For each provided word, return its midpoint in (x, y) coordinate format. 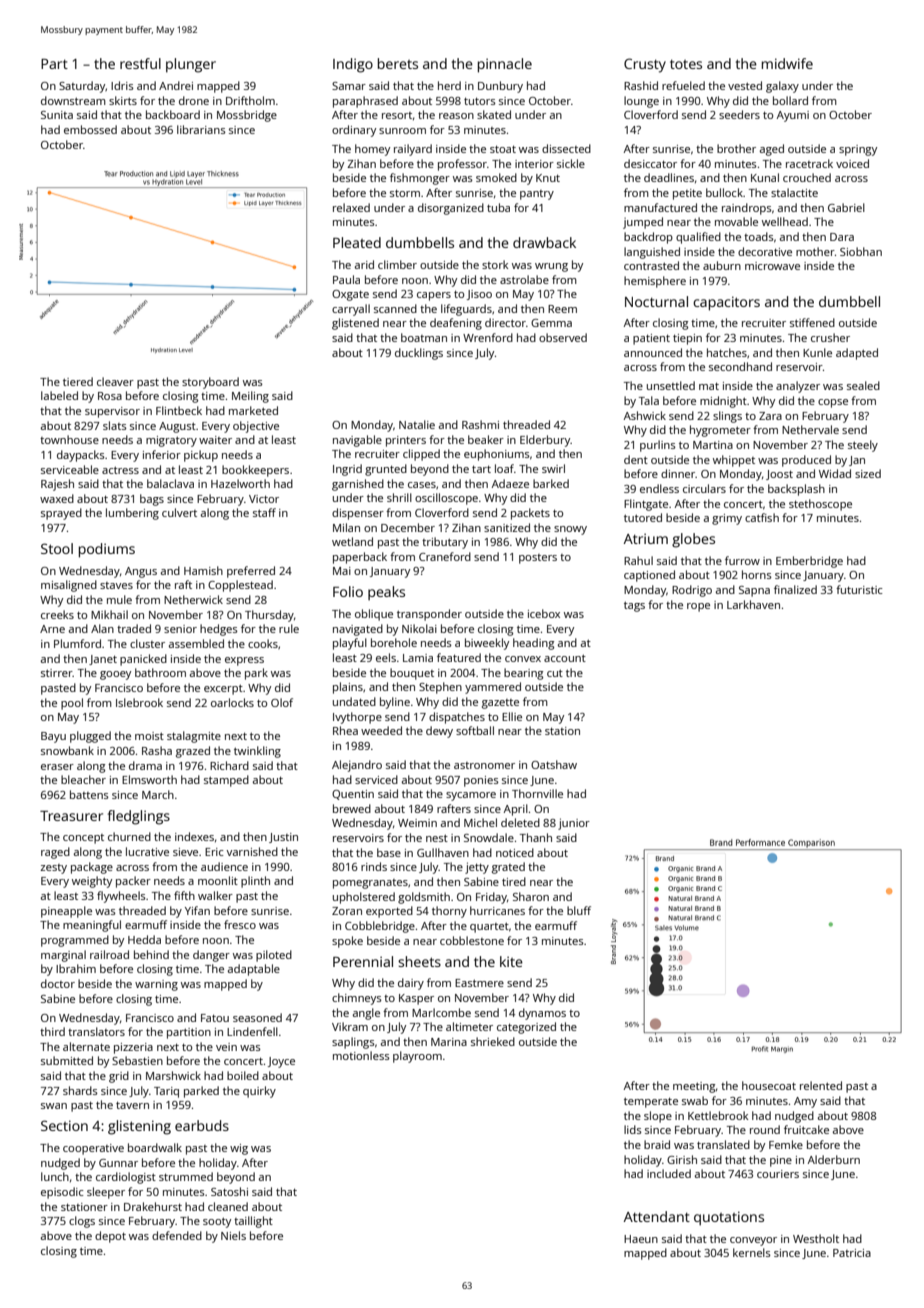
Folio (348, 591)
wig (239, 1149)
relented (821, 1085)
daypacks (81, 456)
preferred (251, 572)
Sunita (57, 115)
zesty (53, 869)
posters (538, 559)
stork (495, 264)
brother (736, 148)
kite (511, 961)
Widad (835, 473)
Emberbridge (809, 562)
